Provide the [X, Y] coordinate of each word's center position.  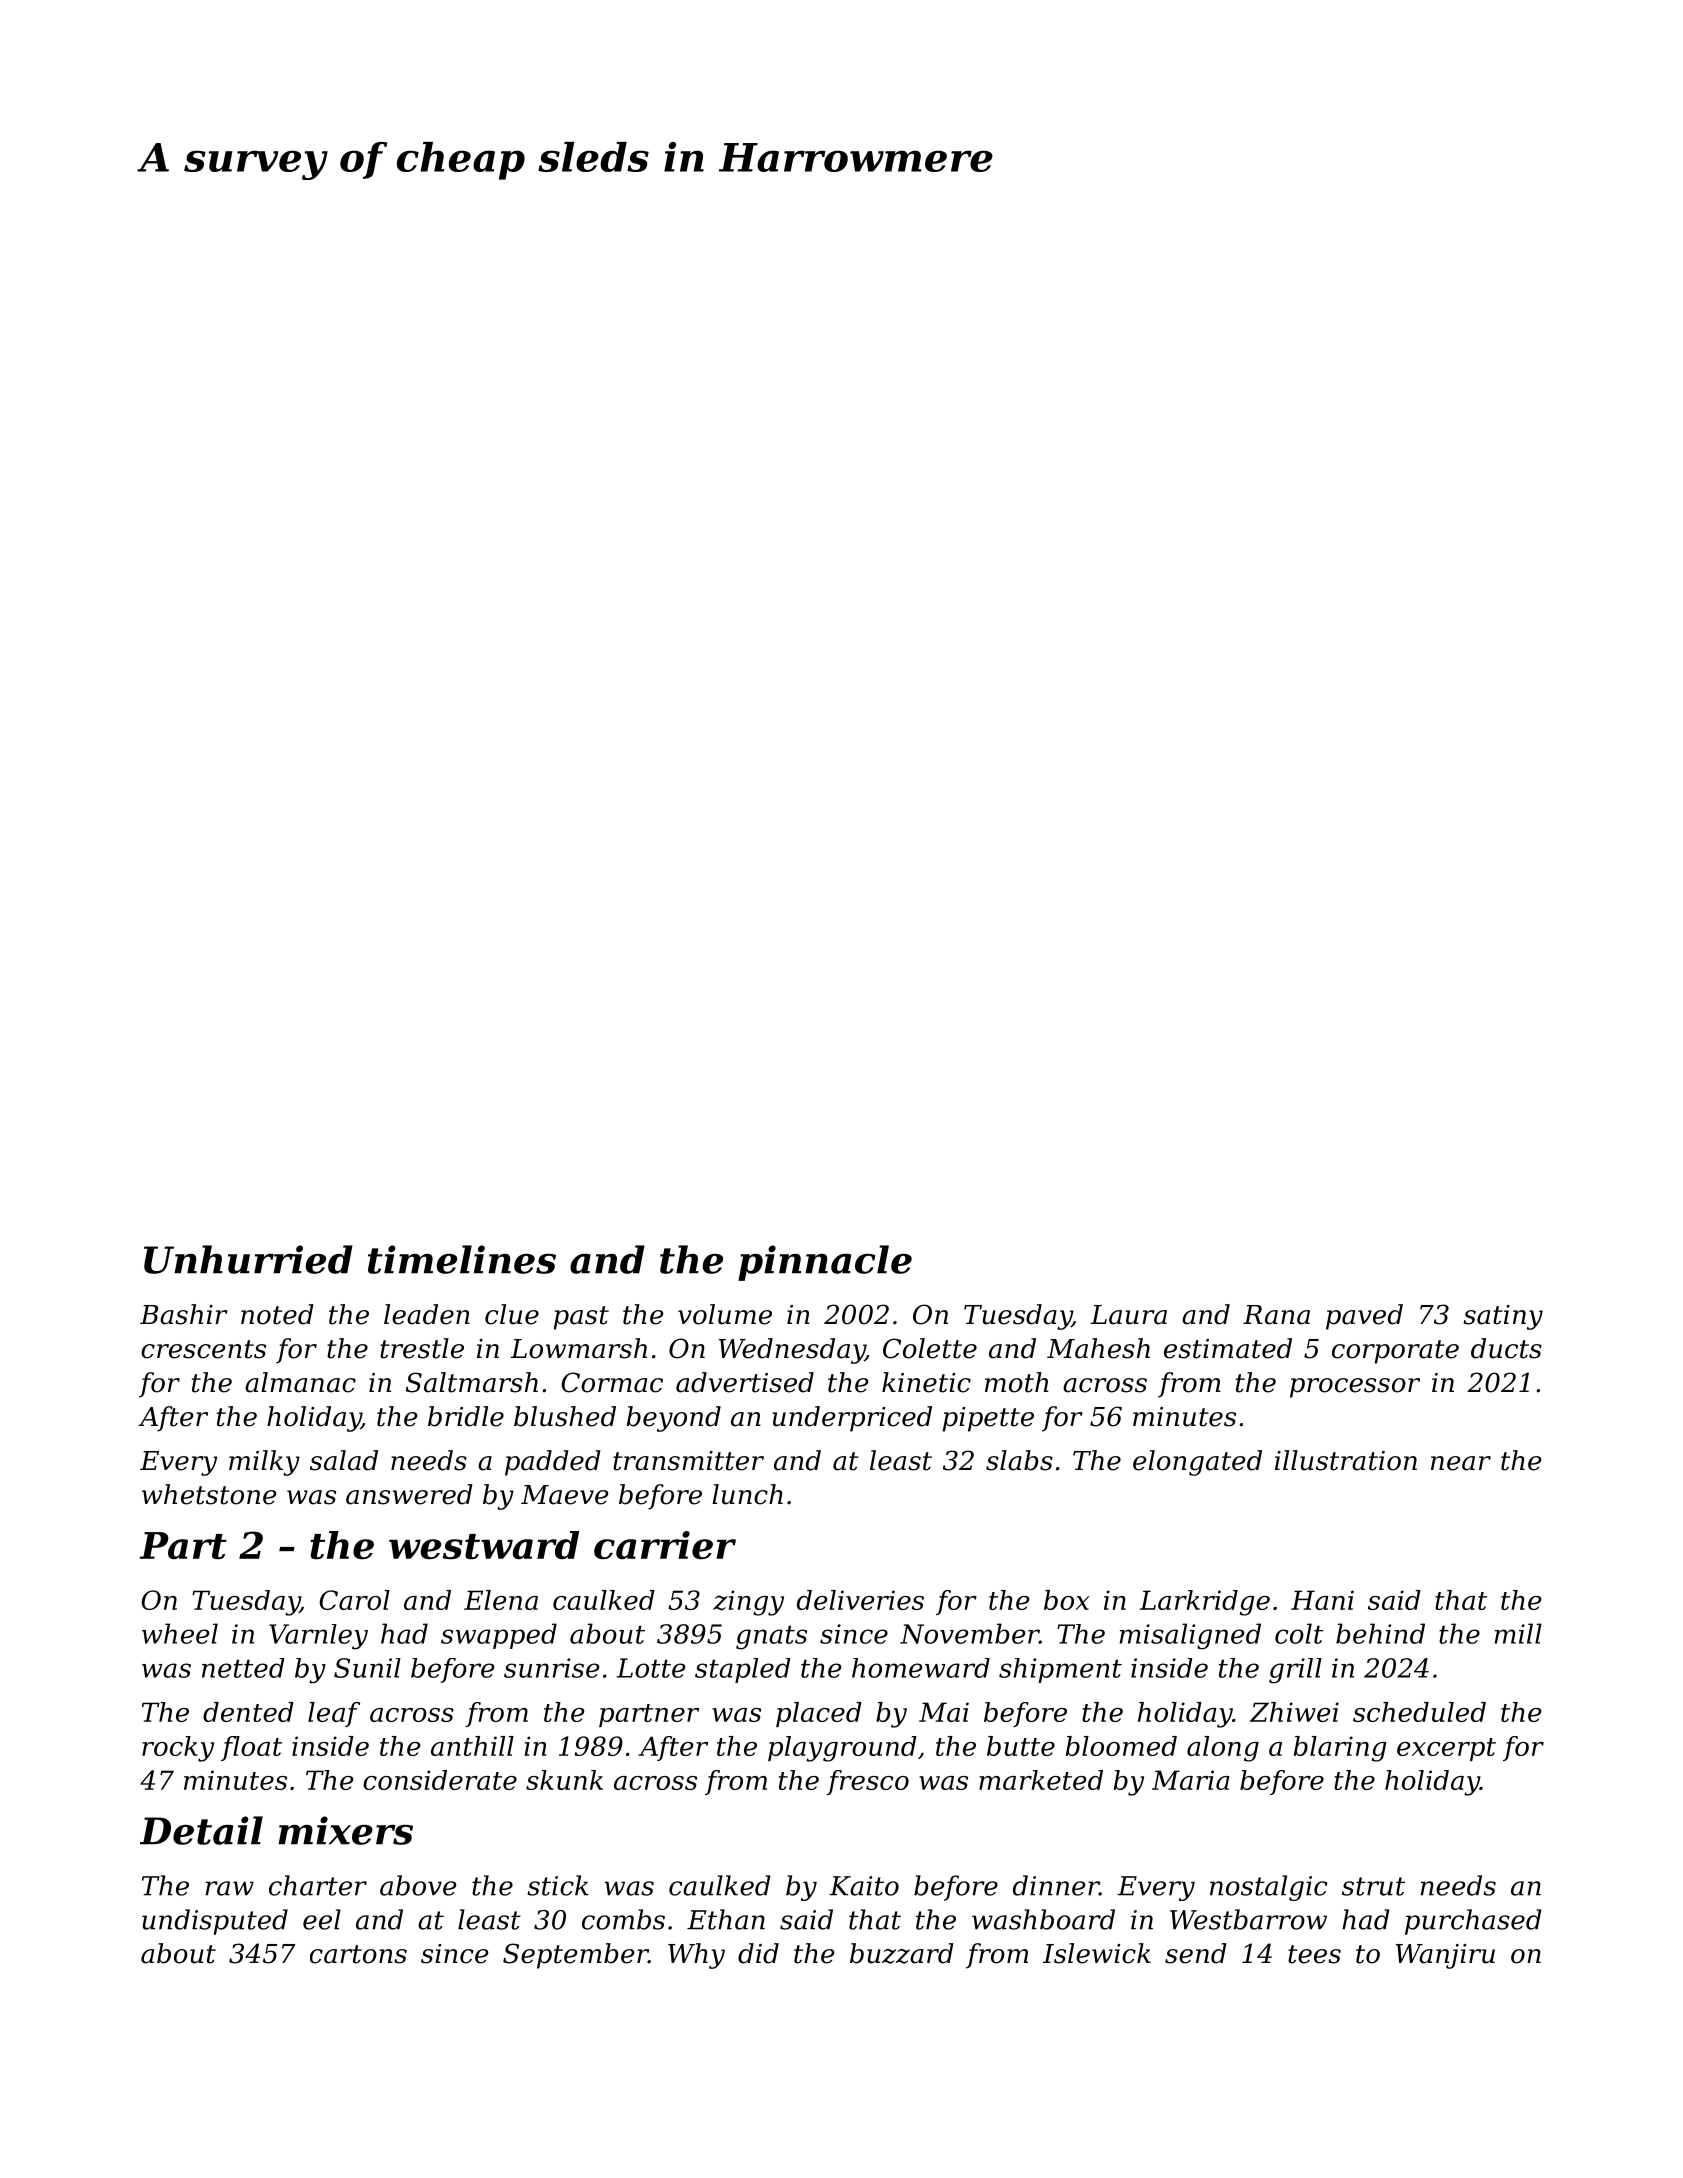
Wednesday [792, 1351]
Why [696, 1956]
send [1196, 1953]
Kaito [864, 1886]
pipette [988, 1419]
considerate [440, 1780]
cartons [358, 1954]
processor [1355, 1388]
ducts [1506, 1348]
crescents [203, 1349]
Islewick [1097, 1953]
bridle [466, 1416]
